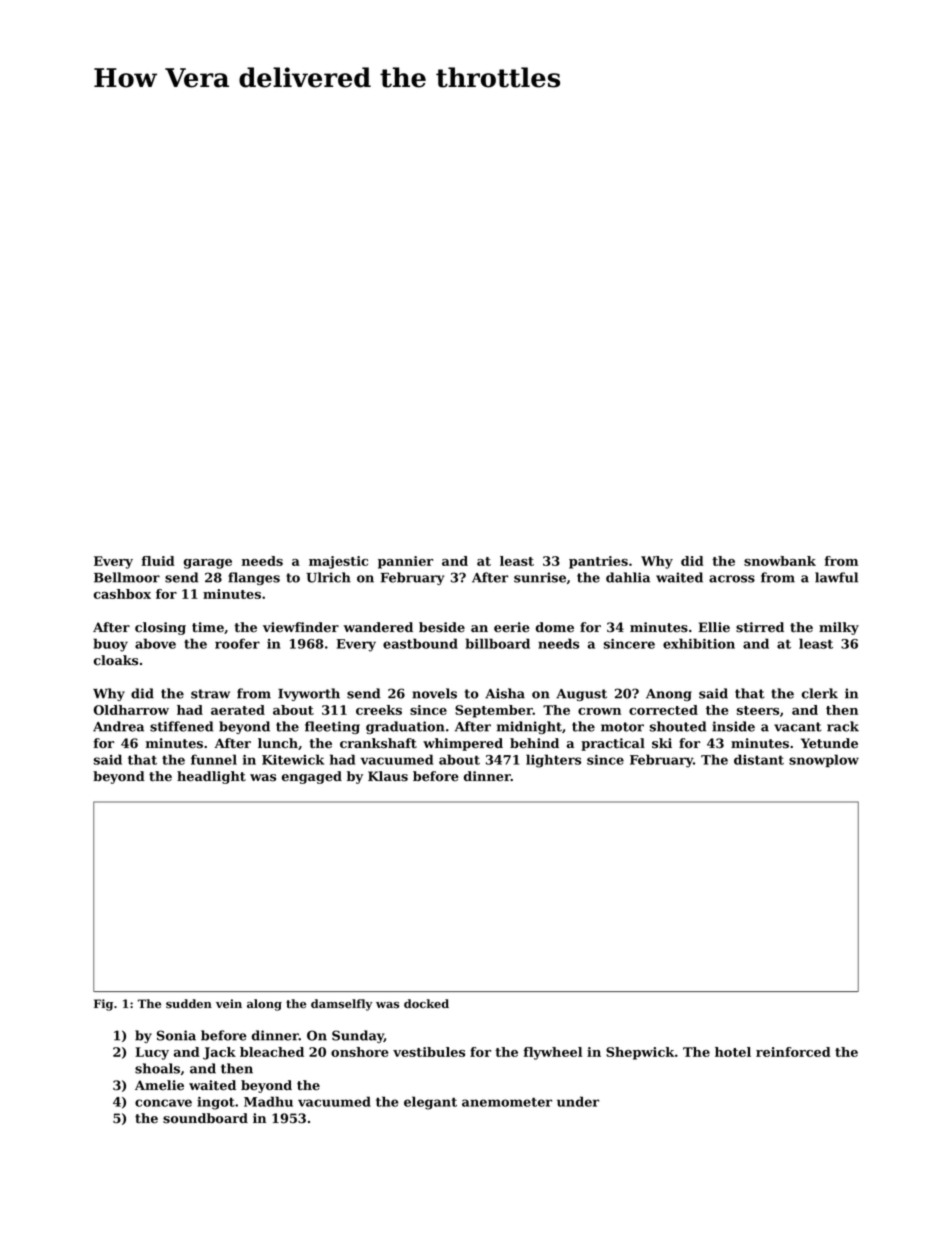 The height and width of the screenshot is (1233, 952). Describe the element at coordinates (578, 1101) in the screenshot. I see `under` at that location.
